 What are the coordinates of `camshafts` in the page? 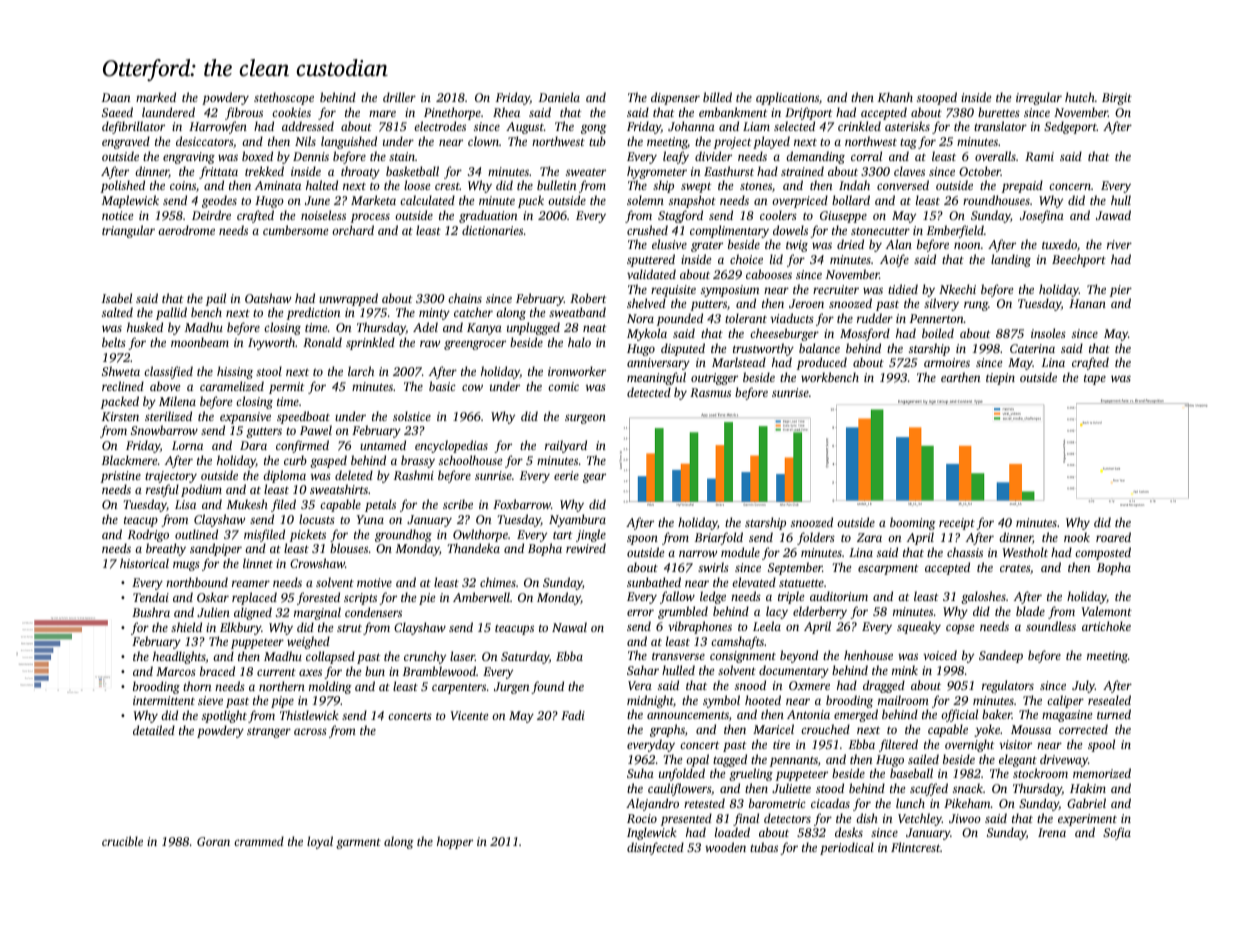 It's located at (737, 642).
